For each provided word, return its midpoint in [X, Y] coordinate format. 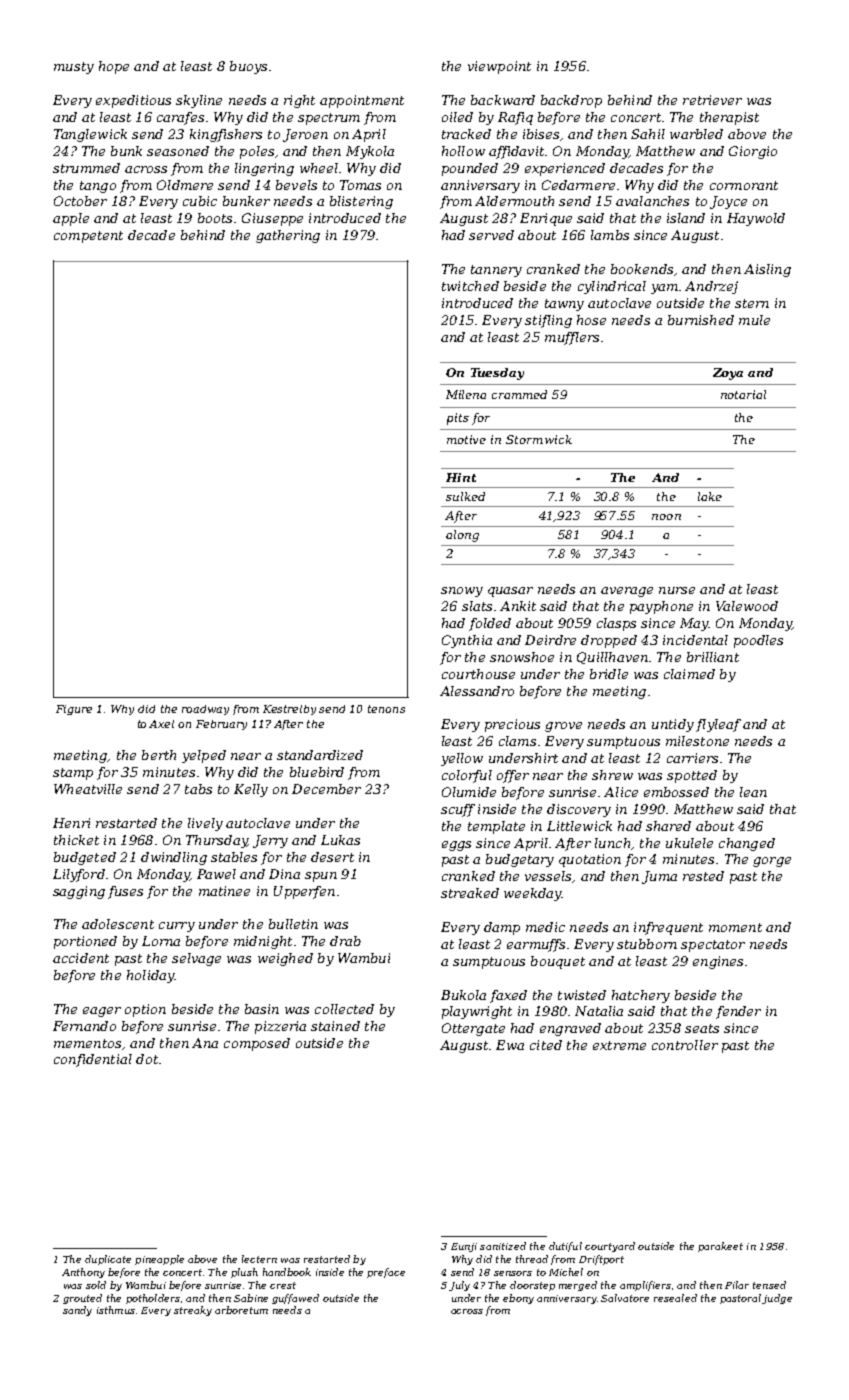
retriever [712, 100]
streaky [193, 1311]
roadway [205, 710]
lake [710, 496]
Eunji [464, 1247]
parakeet [720, 1247]
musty [74, 68]
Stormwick [539, 439]
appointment [362, 101]
